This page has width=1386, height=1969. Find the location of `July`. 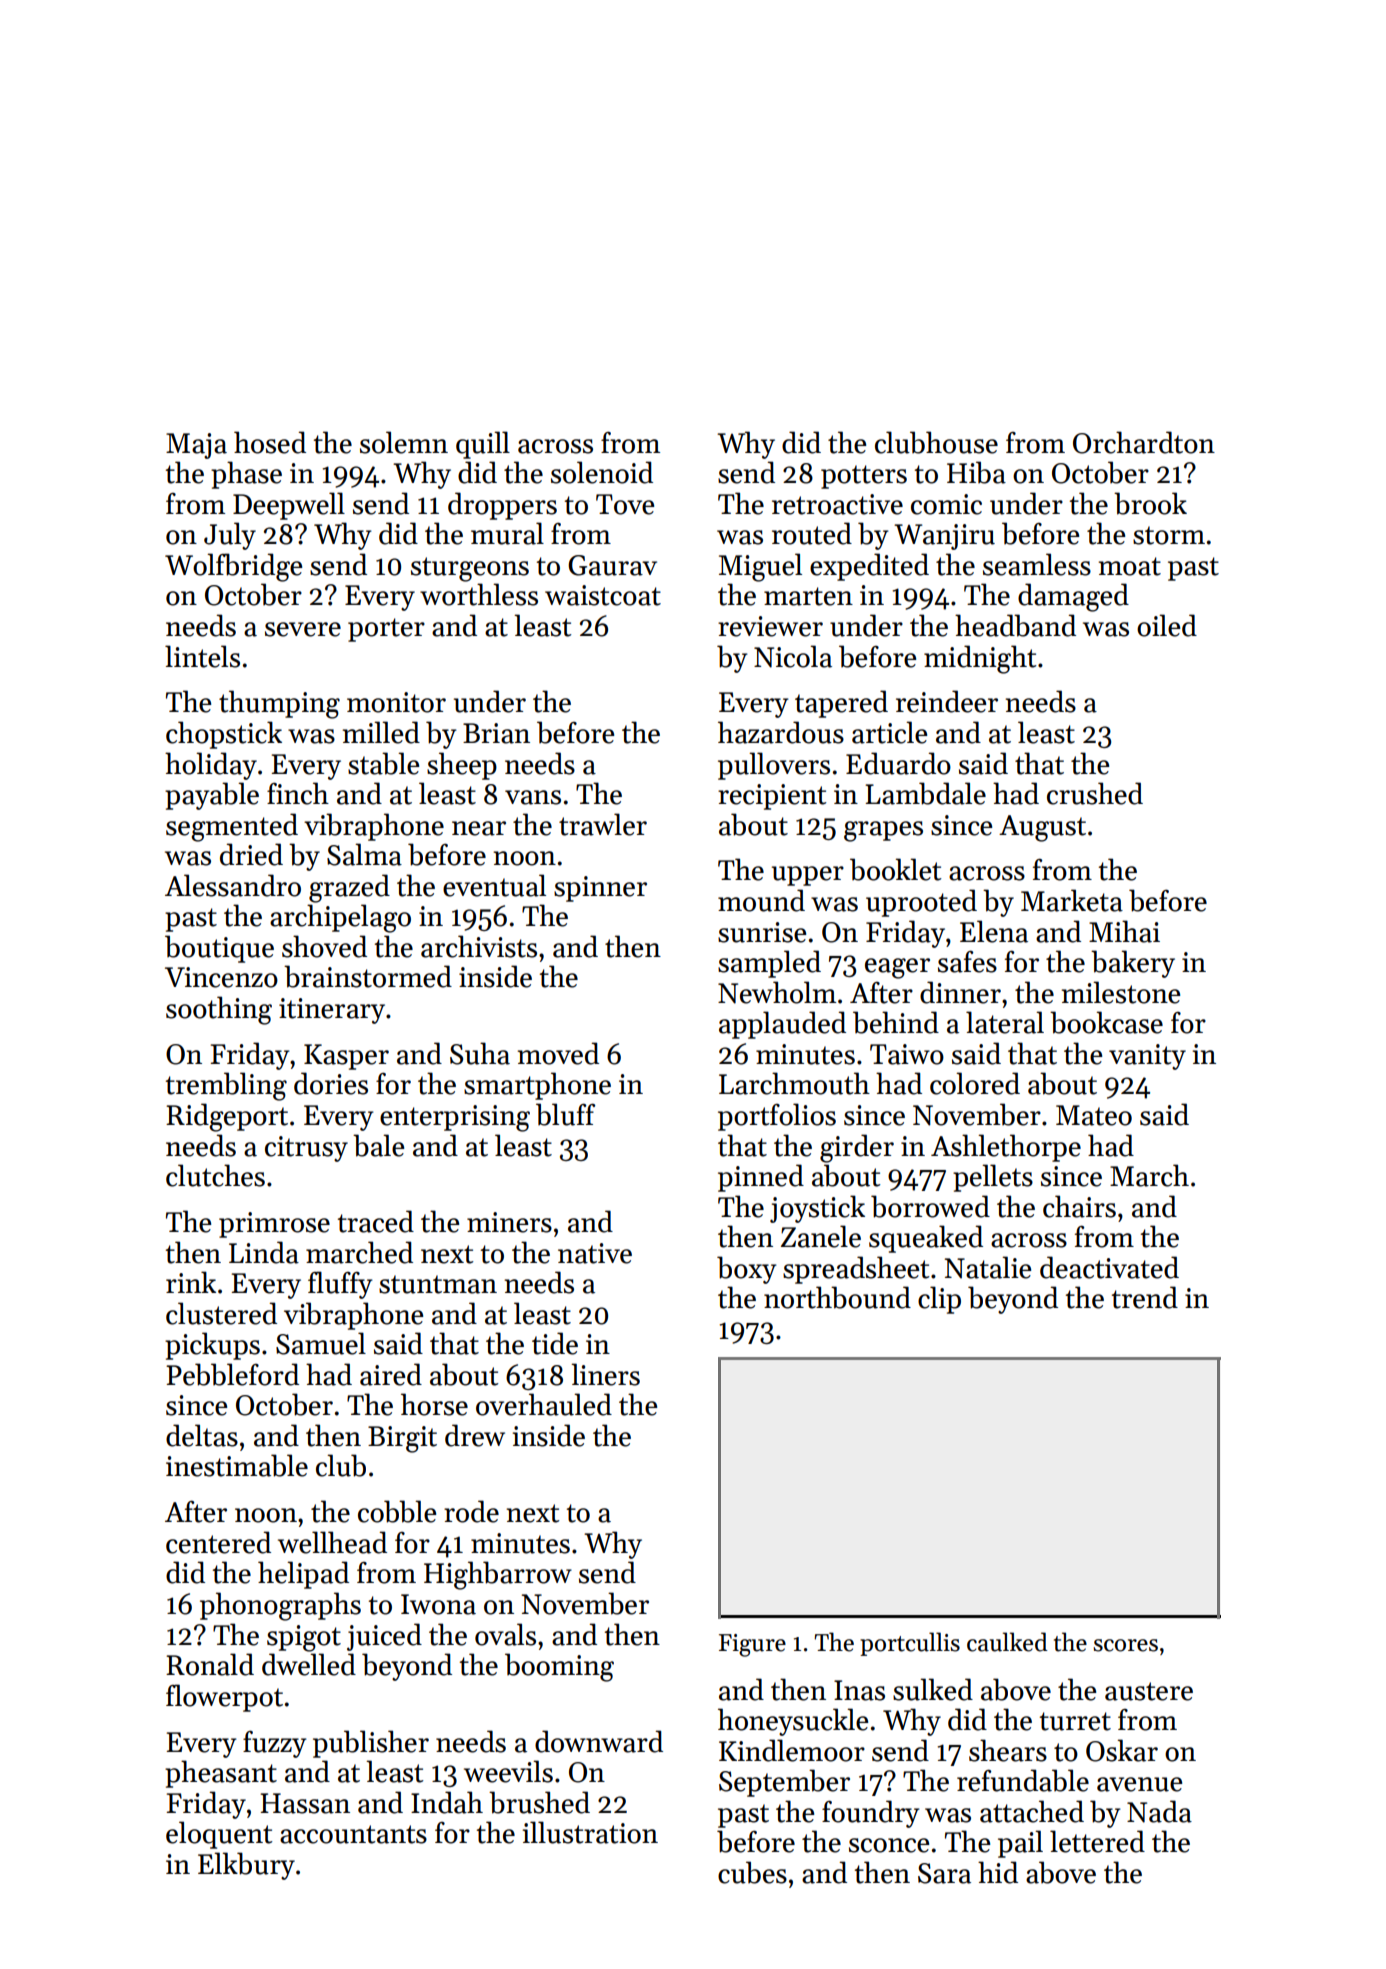

July is located at coordinates (230, 536).
